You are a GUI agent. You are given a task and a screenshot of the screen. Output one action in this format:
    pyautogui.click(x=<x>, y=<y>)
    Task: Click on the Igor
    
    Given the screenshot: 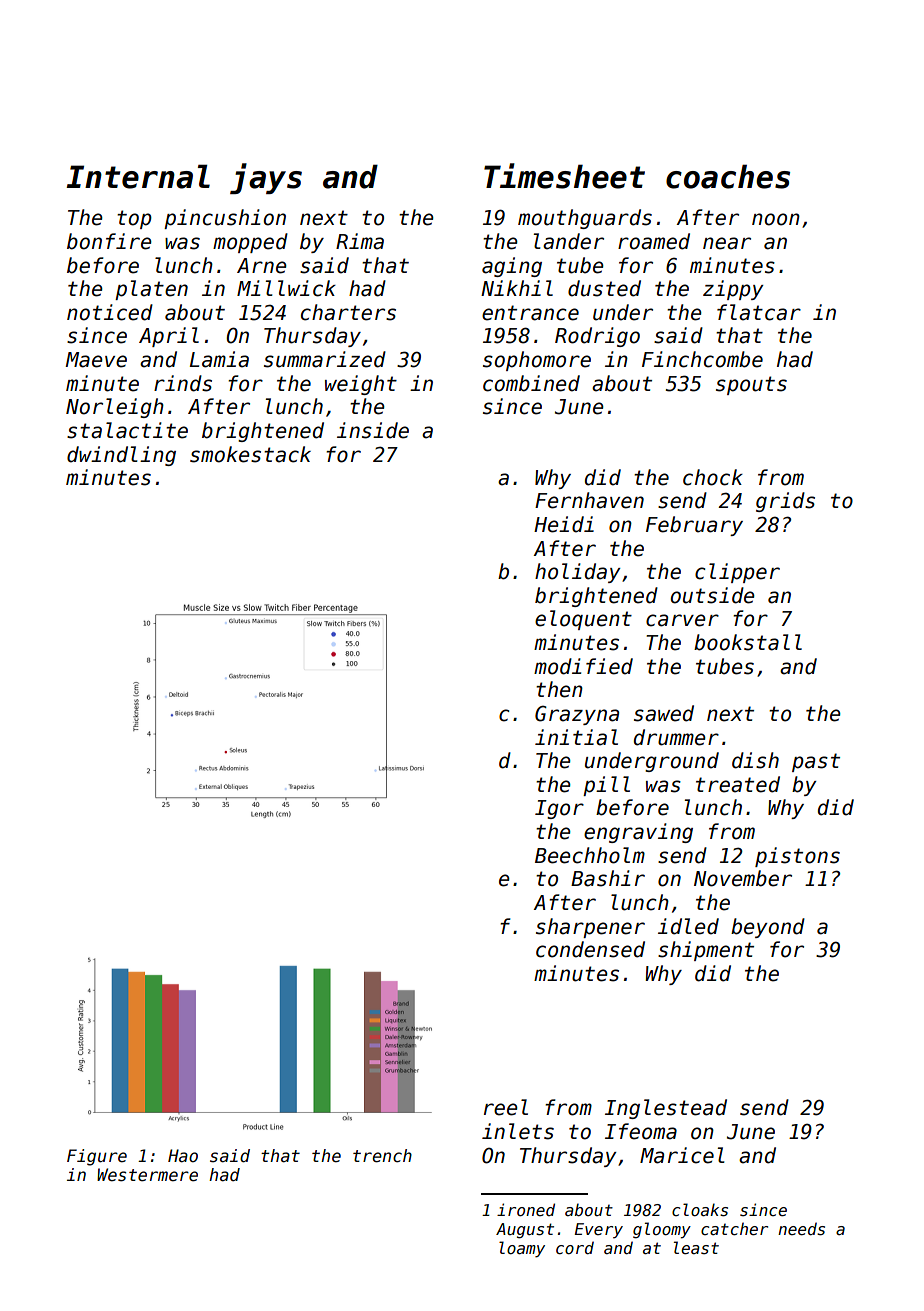 What is the action you would take?
    pyautogui.click(x=559, y=809)
